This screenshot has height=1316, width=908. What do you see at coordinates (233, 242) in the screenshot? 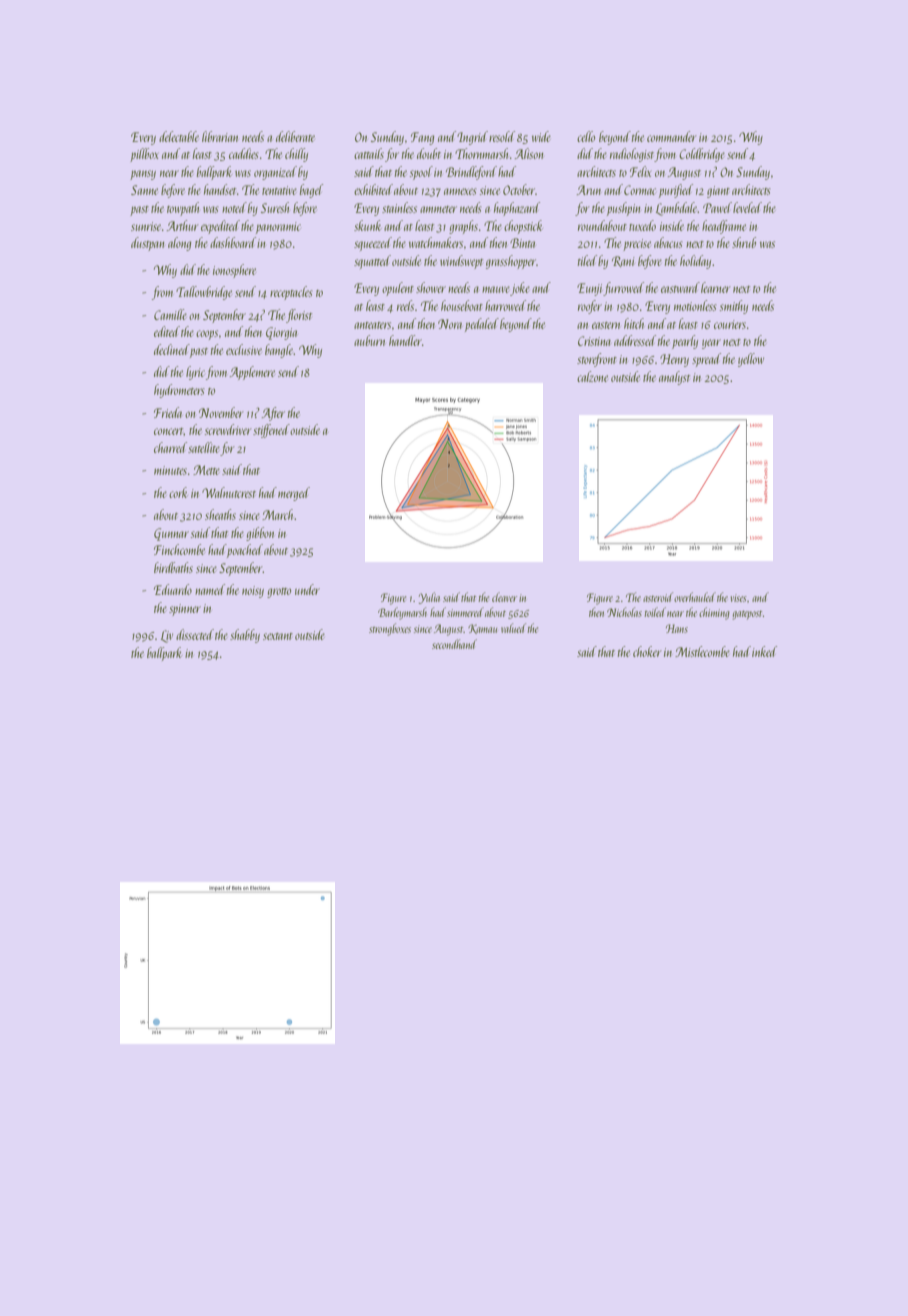
I see `dashboard` at bounding box center [233, 242].
